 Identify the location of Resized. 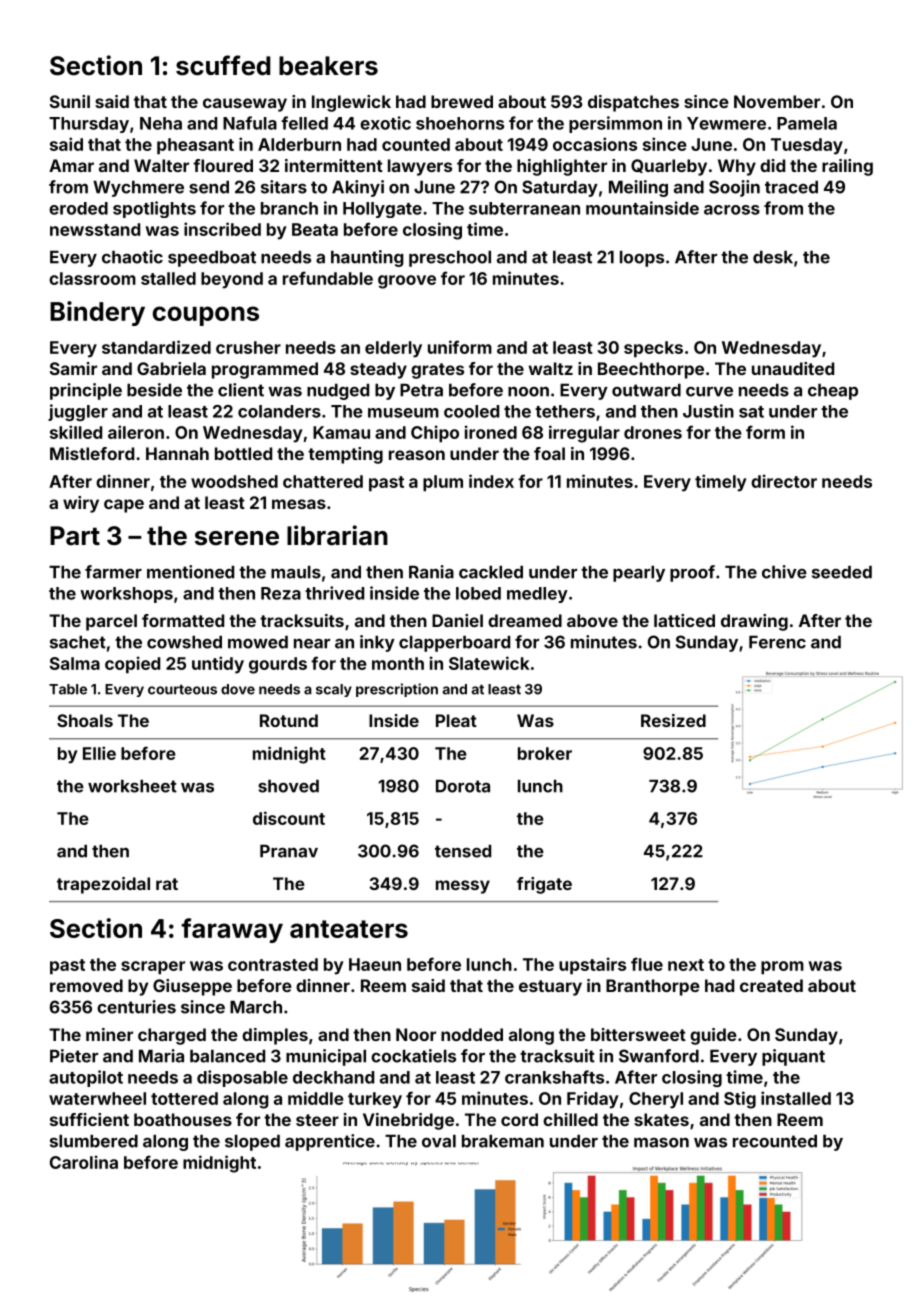
(673, 720).
